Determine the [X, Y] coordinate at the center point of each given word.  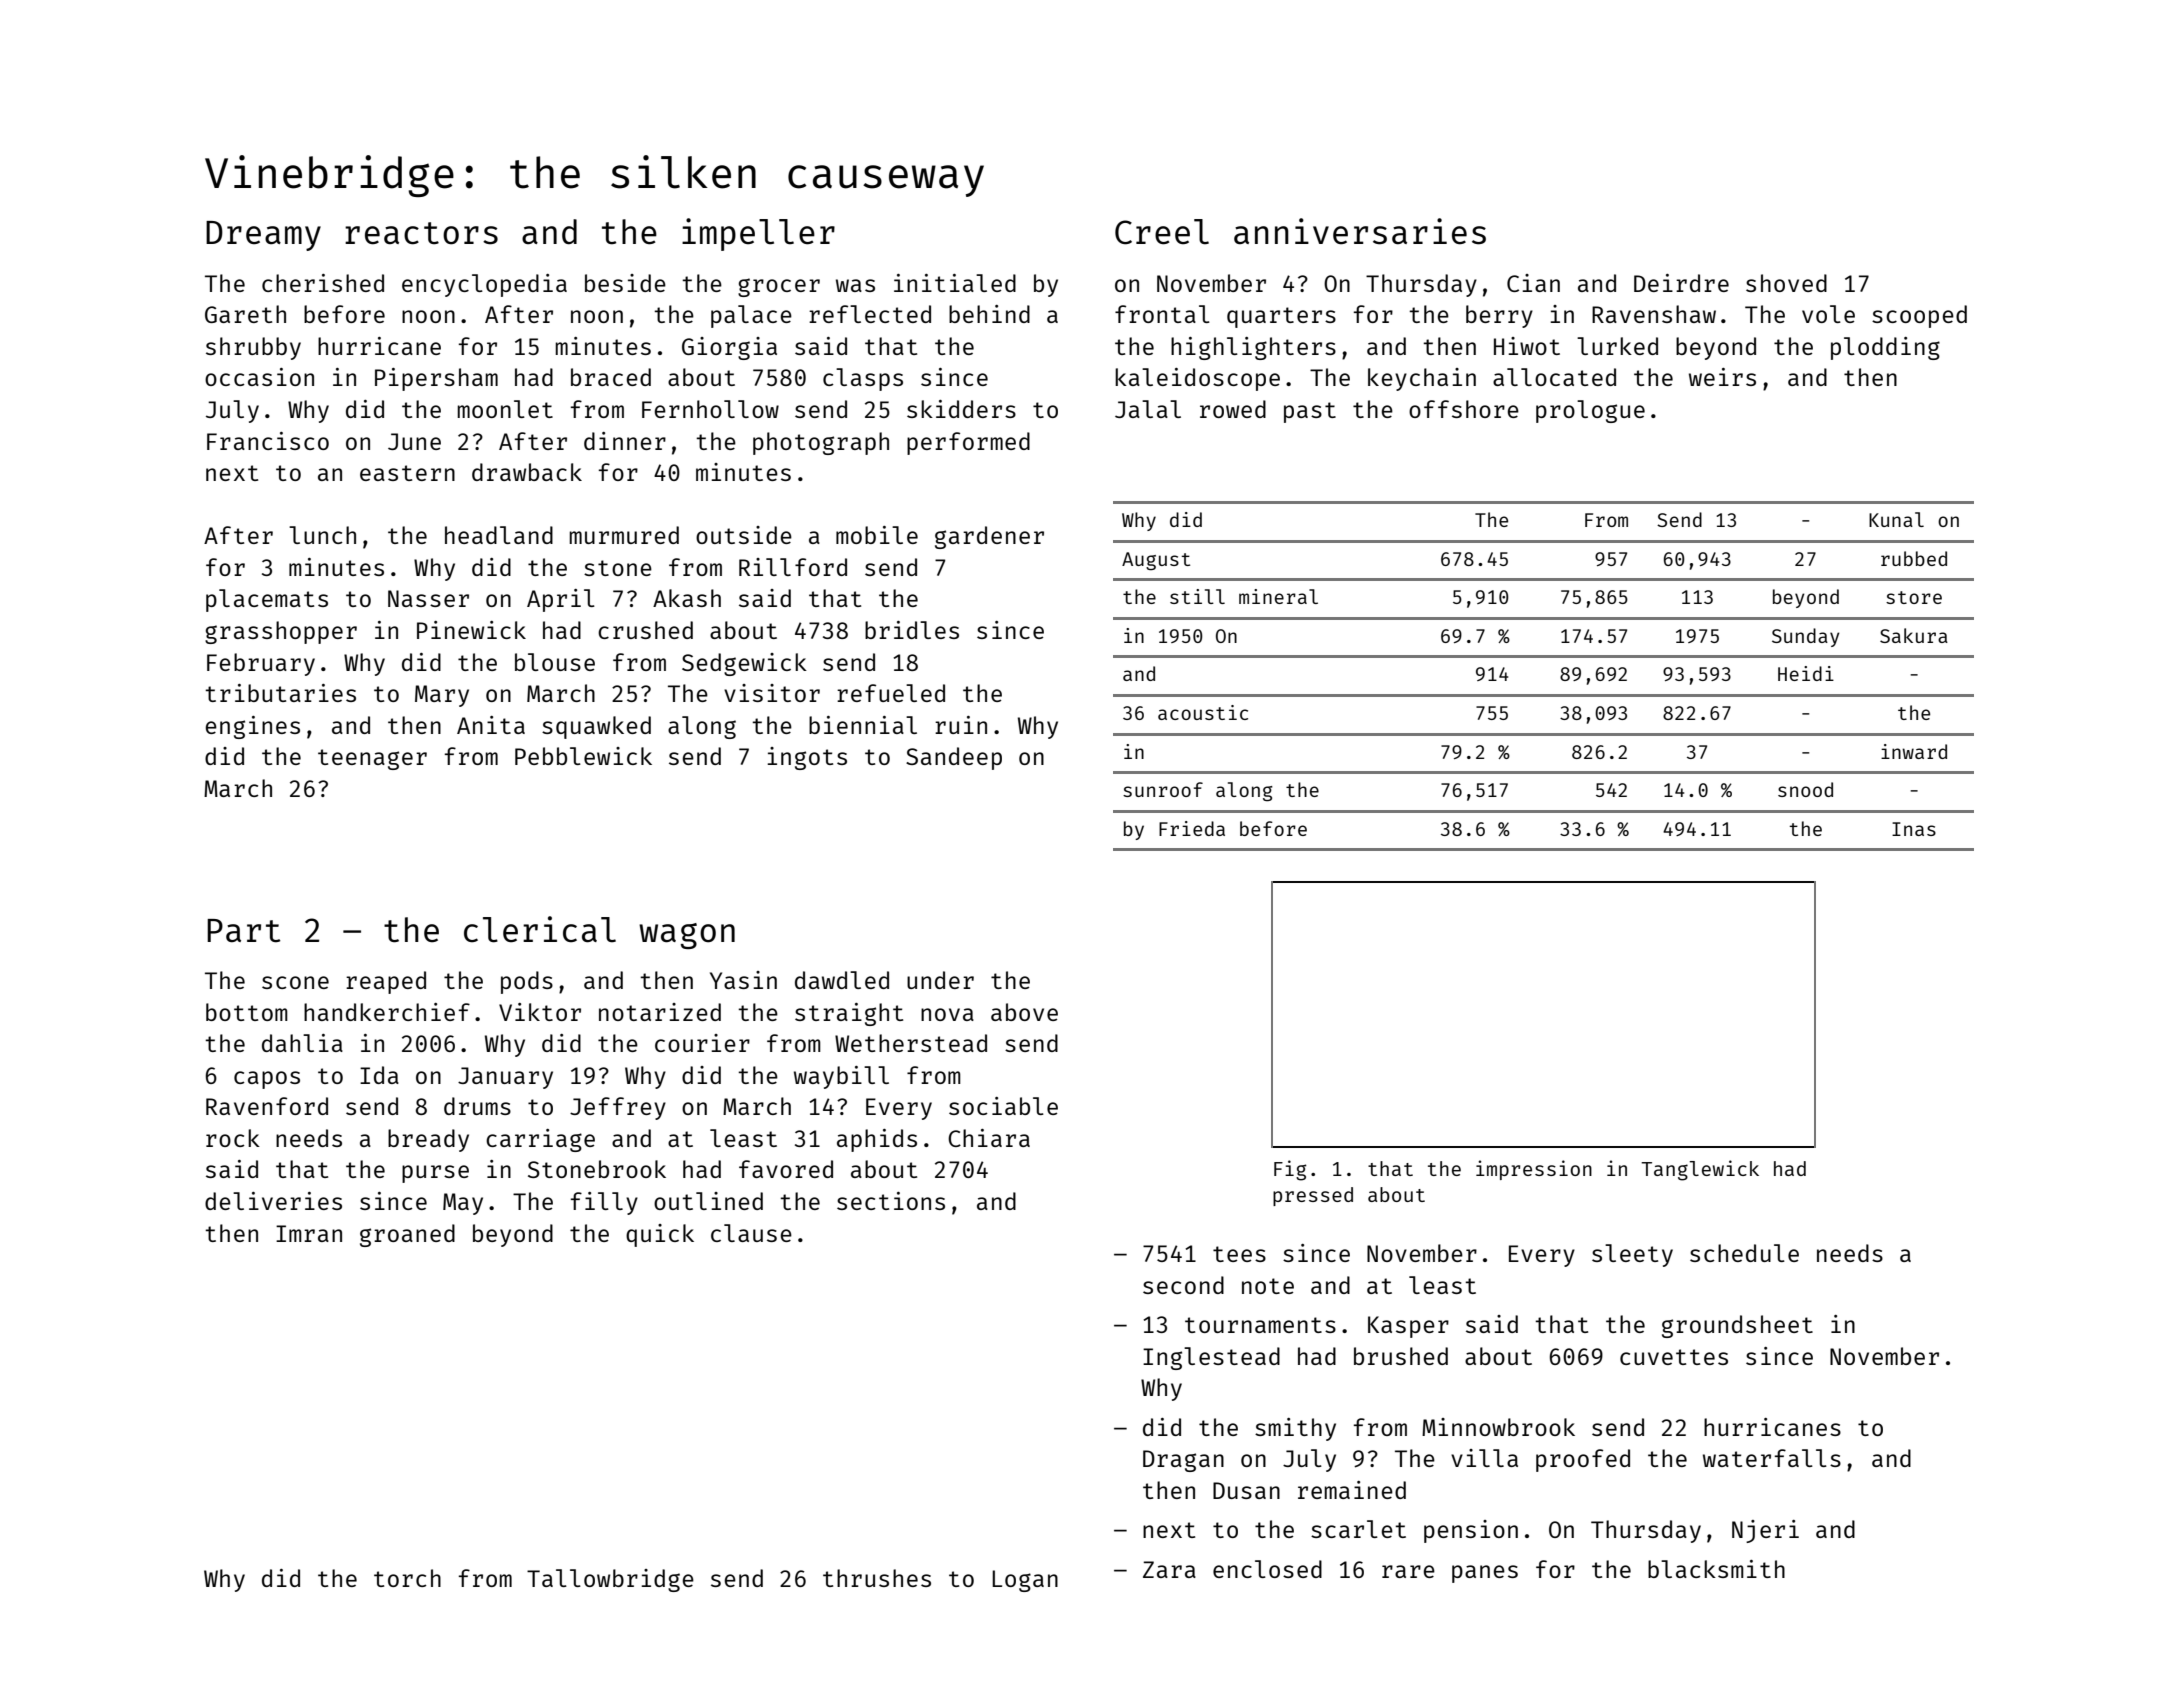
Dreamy [263, 236]
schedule [1744, 1253]
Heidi [1806, 673]
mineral [1278, 596]
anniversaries [1360, 231]
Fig [1290, 1170]
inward [1914, 751]
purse [435, 1174]
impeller [758, 234]
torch [407, 1578]
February [261, 664]
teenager [372, 759]
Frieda [1192, 828]
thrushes [877, 1578]
